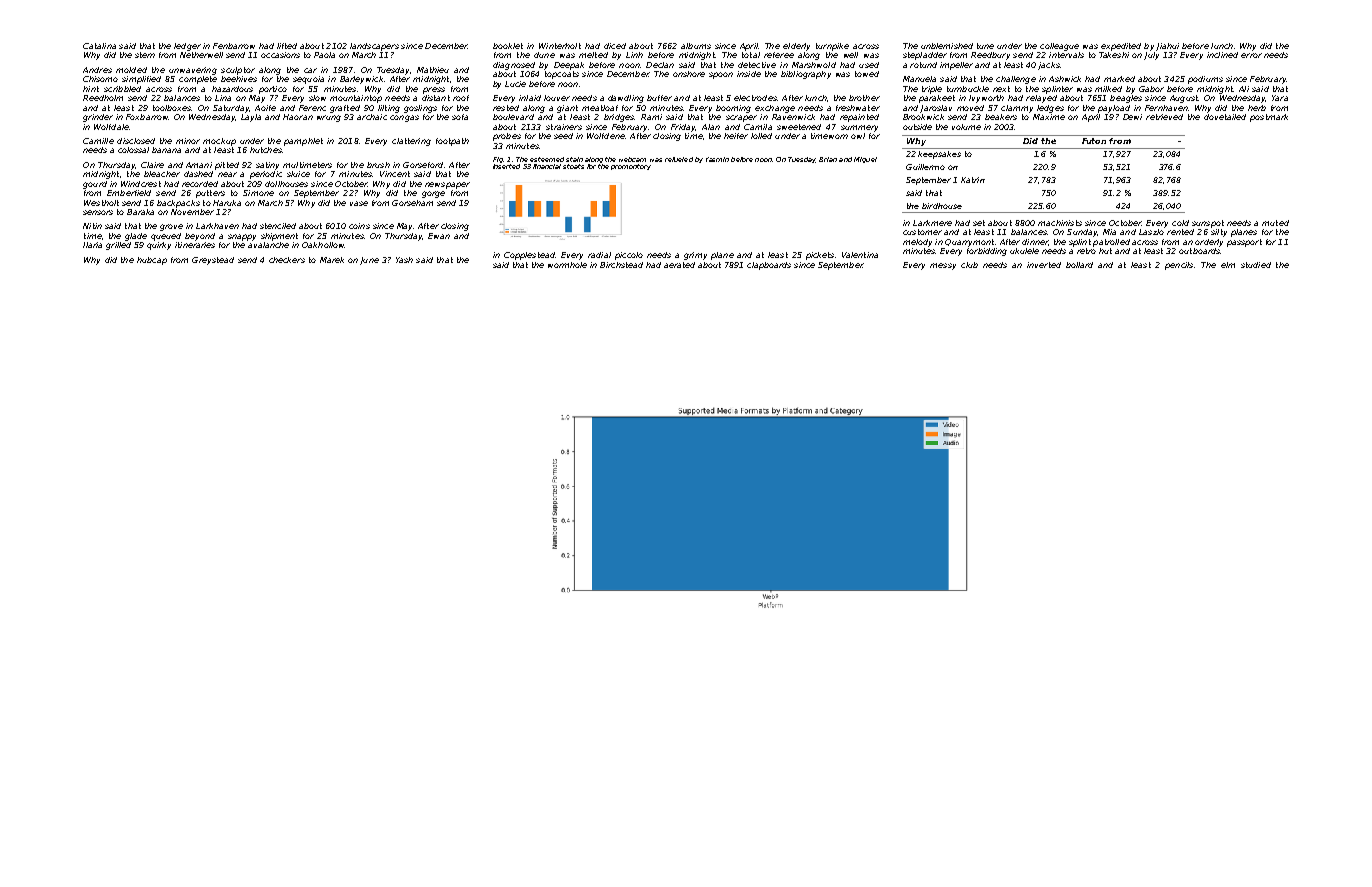 The height and width of the document is (887, 1372). What do you see at coordinates (1167, 47) in the document?
I see `Jiahui` at bounding box center [1167, 47].
